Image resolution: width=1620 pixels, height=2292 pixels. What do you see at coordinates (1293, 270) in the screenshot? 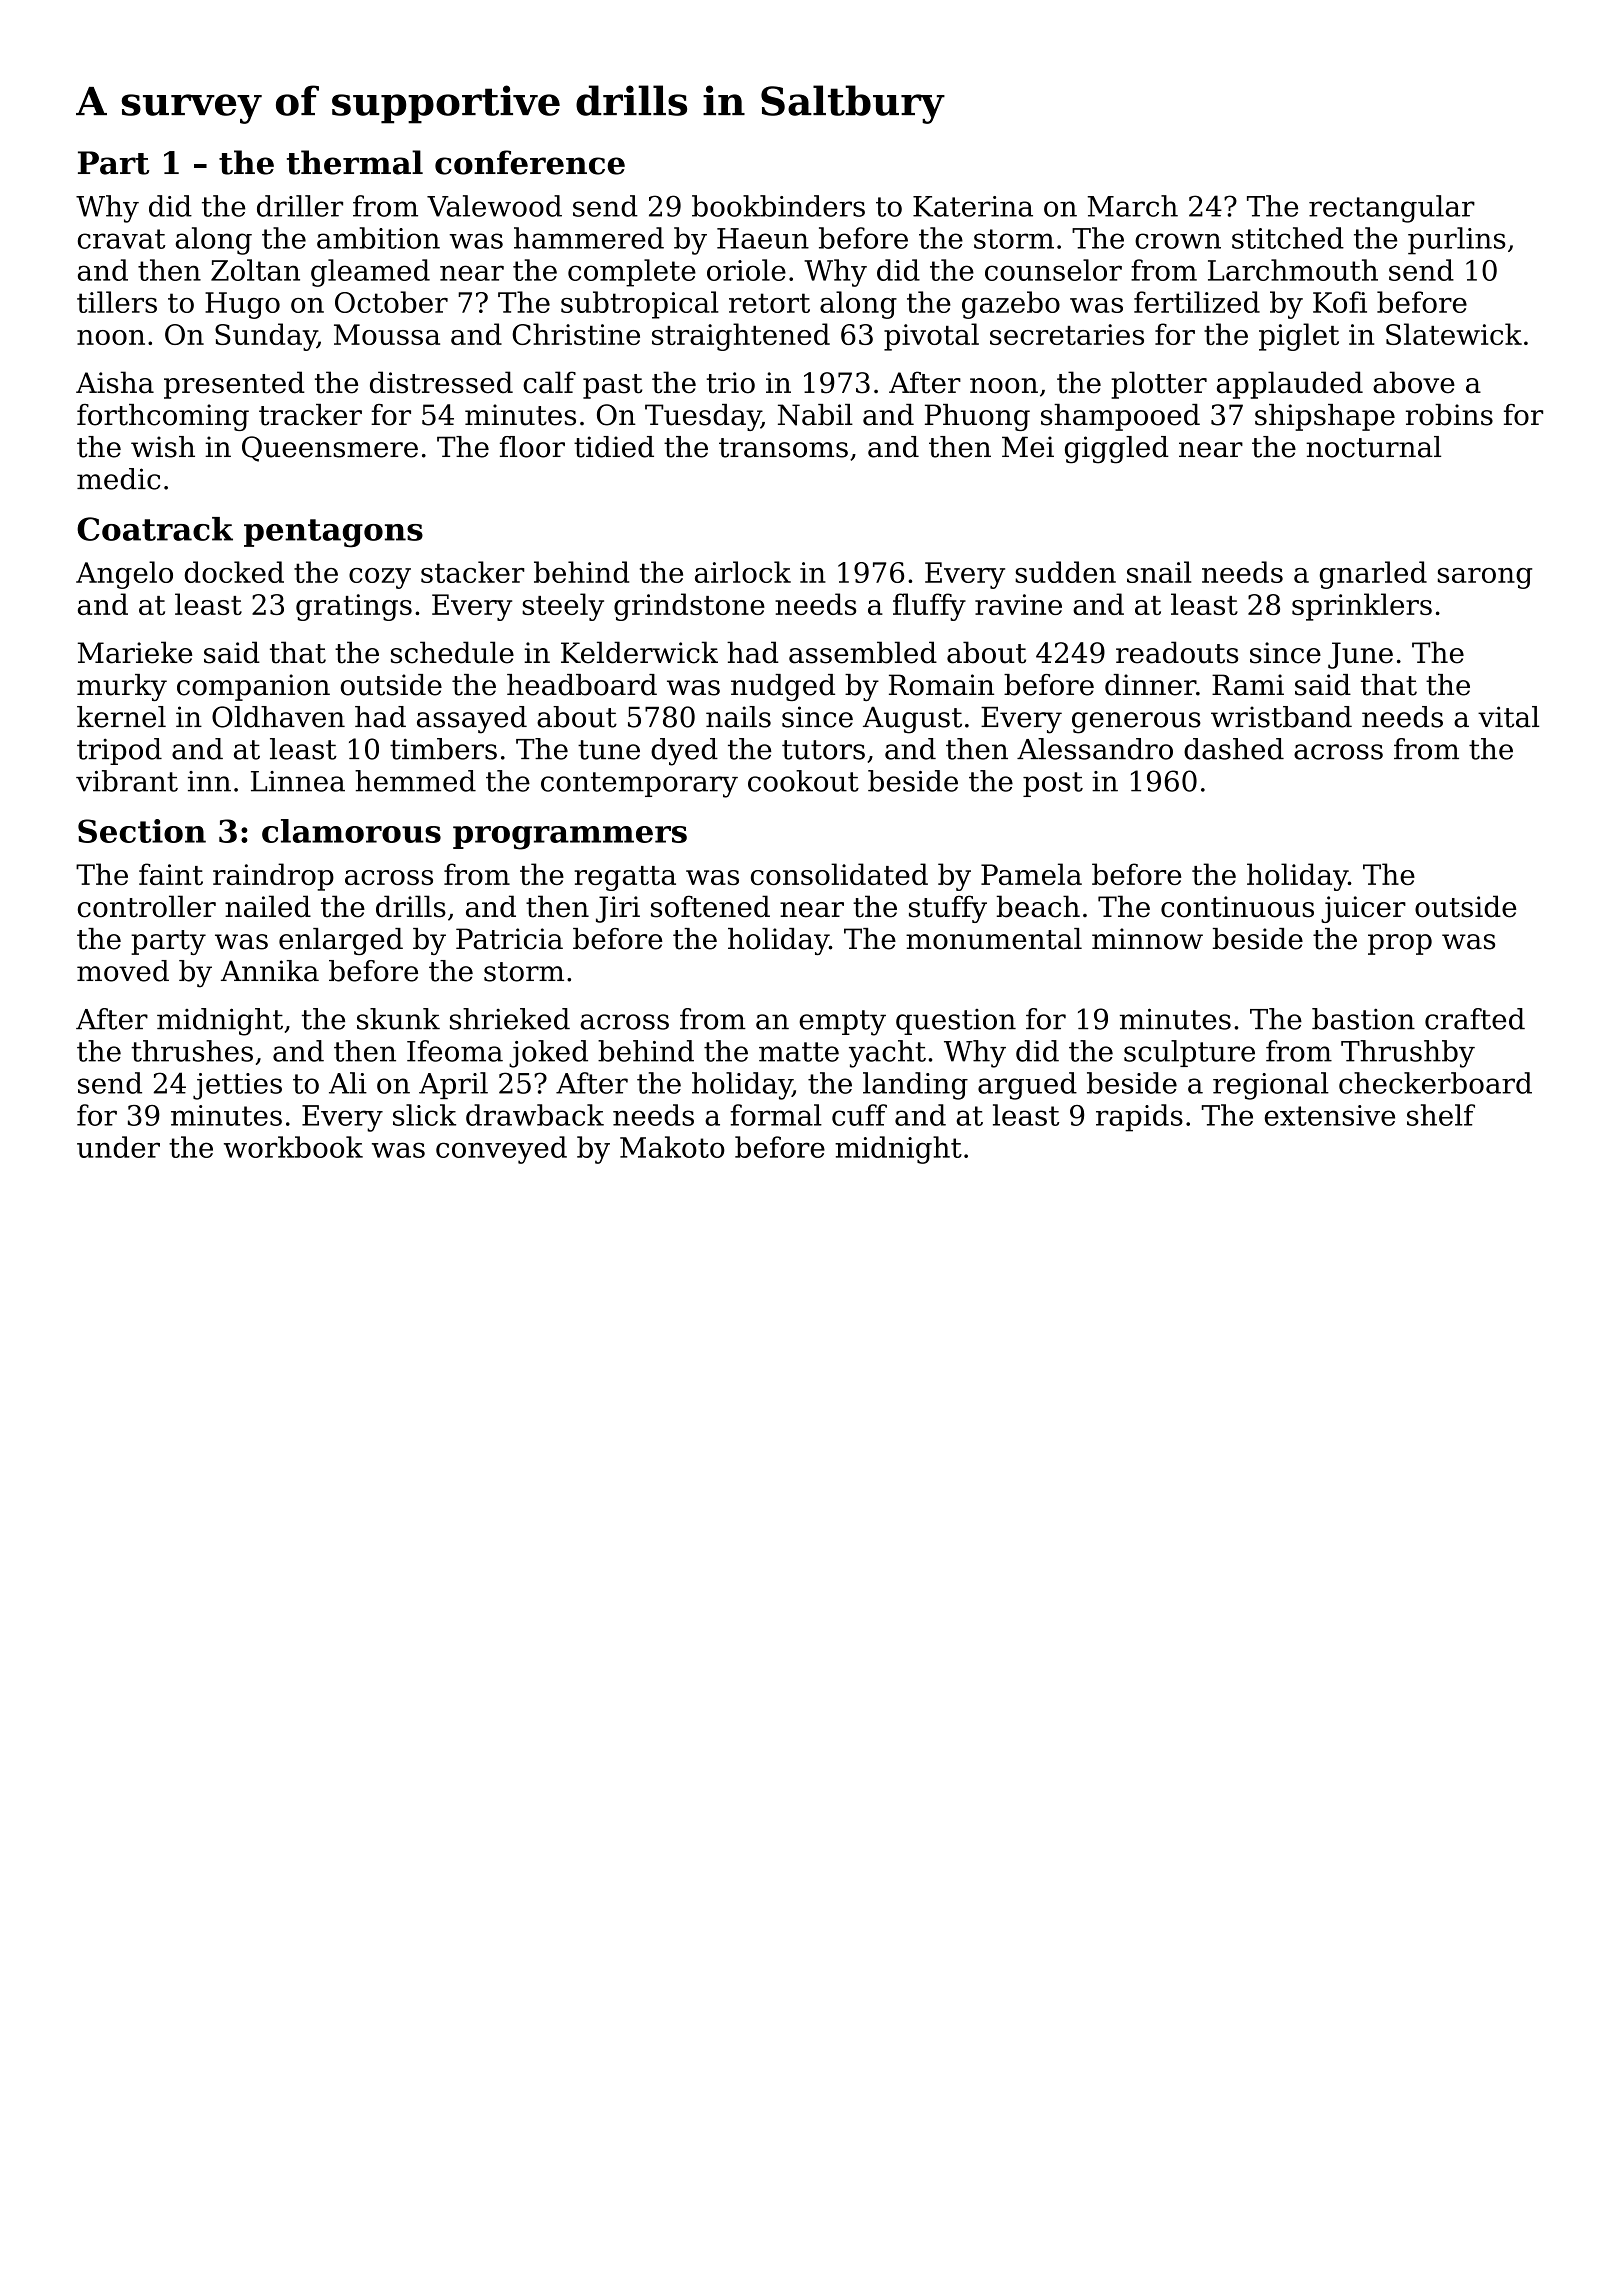
I see `Larchmouth` at bounding box center [1293, 270].
